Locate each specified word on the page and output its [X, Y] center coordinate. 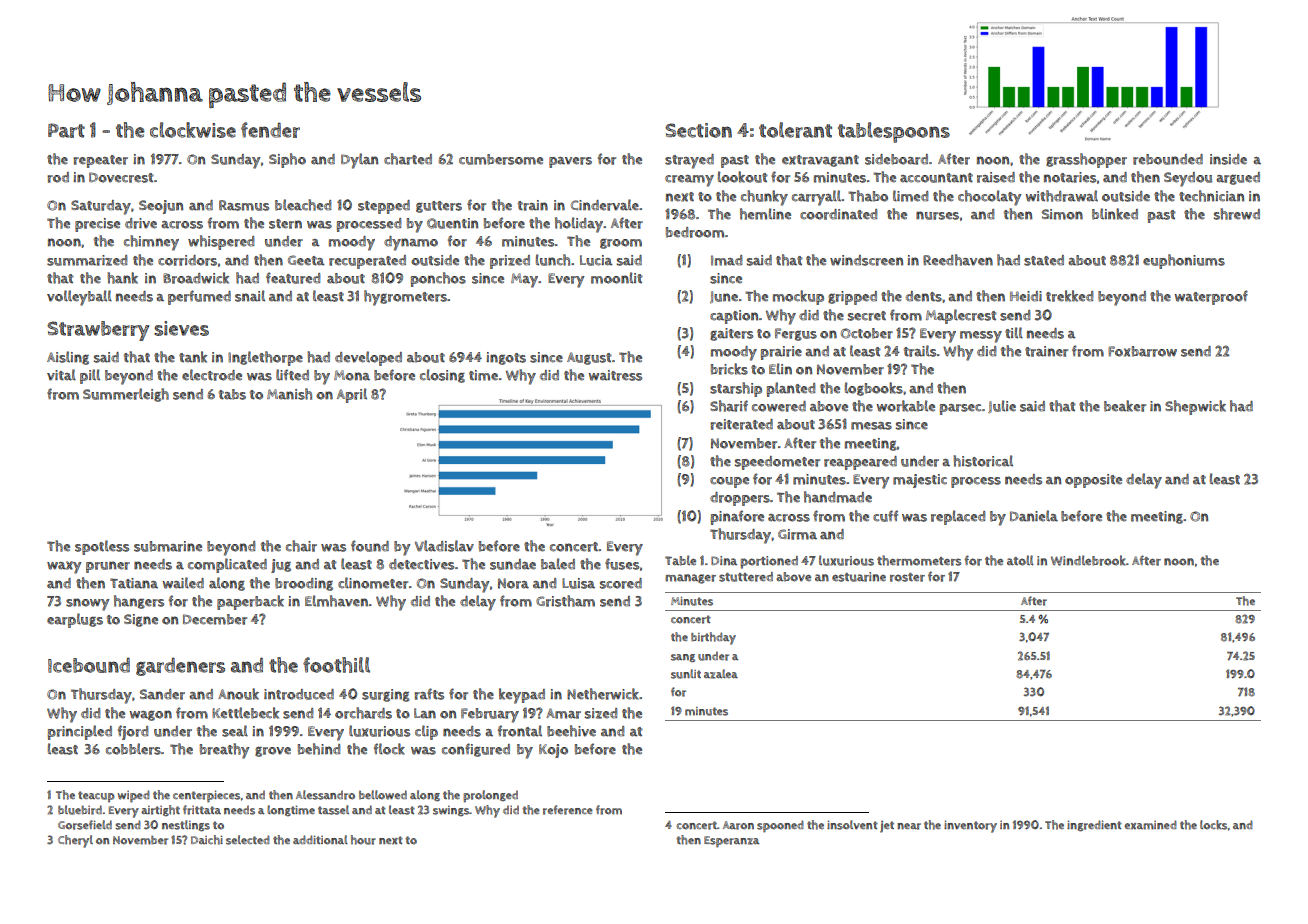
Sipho [287, 160]
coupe [729, 482]
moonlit [617, 278]
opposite [1093, 481]
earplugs [75, 620]
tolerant [795, 130]
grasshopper [1086, 160]
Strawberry [98, 331]
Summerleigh [126, 395]
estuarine [859, 577]
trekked [1069, 296]
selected [248, 840]
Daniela [1034, 516]
